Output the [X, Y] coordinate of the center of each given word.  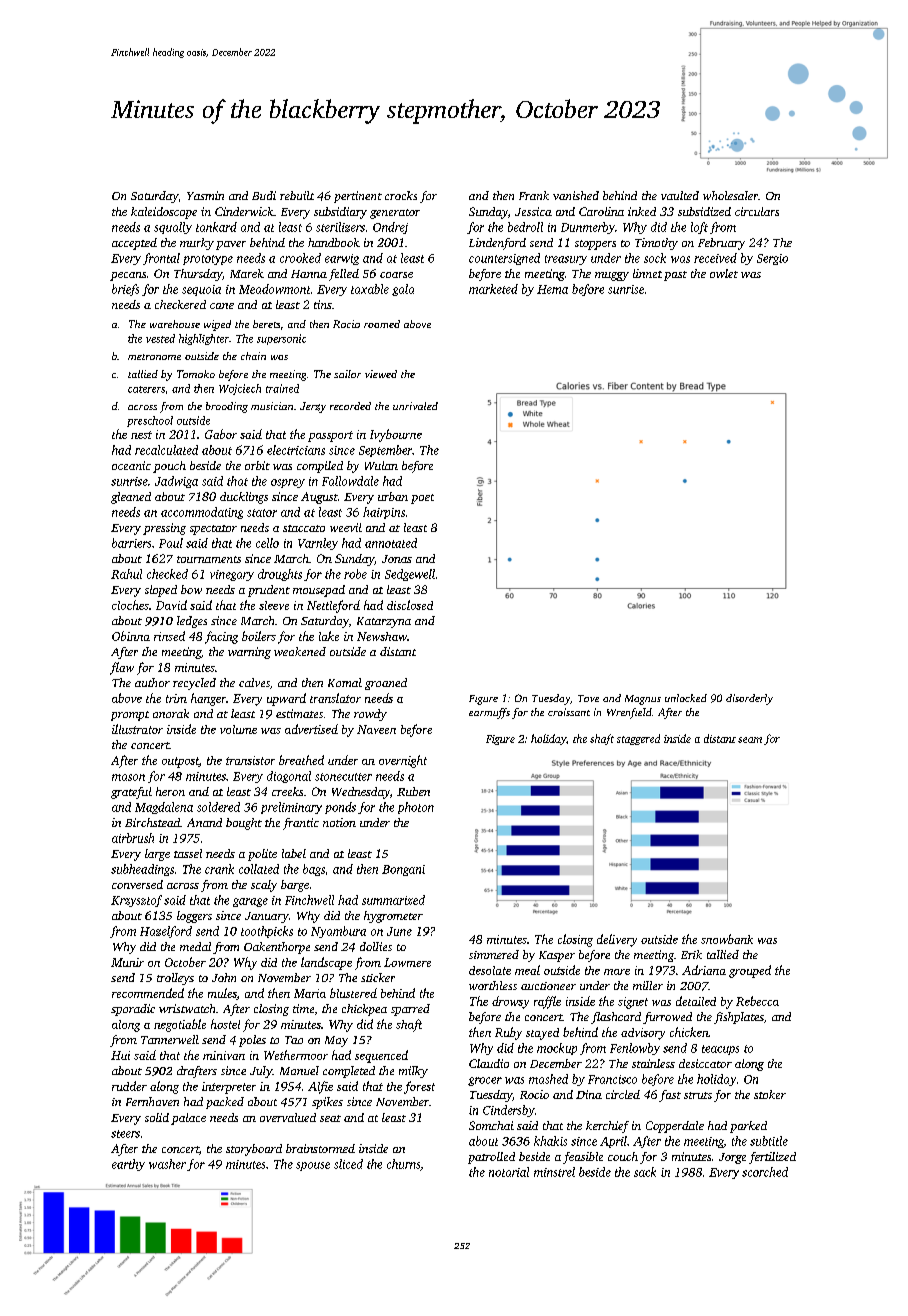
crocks [401, 195]
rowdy [370, 715]
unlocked [686, 698]
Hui [120, 1055]
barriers [131, 543]
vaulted [680, 195]
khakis [550, 1141]
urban [393, 496]
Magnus [643, 700]
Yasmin [205, 195]
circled [623, 1094]
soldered [218, 807]
